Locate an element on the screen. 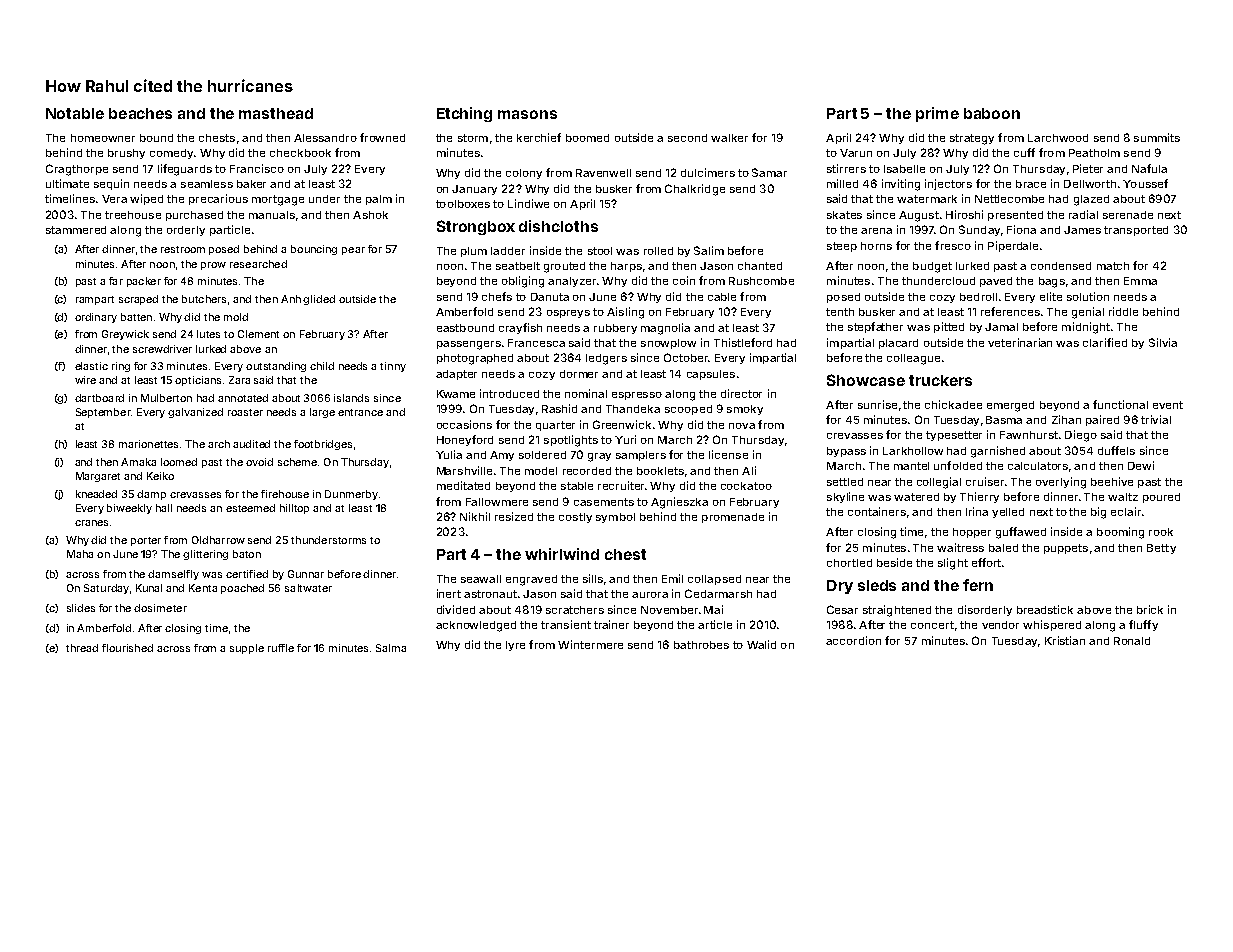  transported is located at coordinates (1136, 231).
